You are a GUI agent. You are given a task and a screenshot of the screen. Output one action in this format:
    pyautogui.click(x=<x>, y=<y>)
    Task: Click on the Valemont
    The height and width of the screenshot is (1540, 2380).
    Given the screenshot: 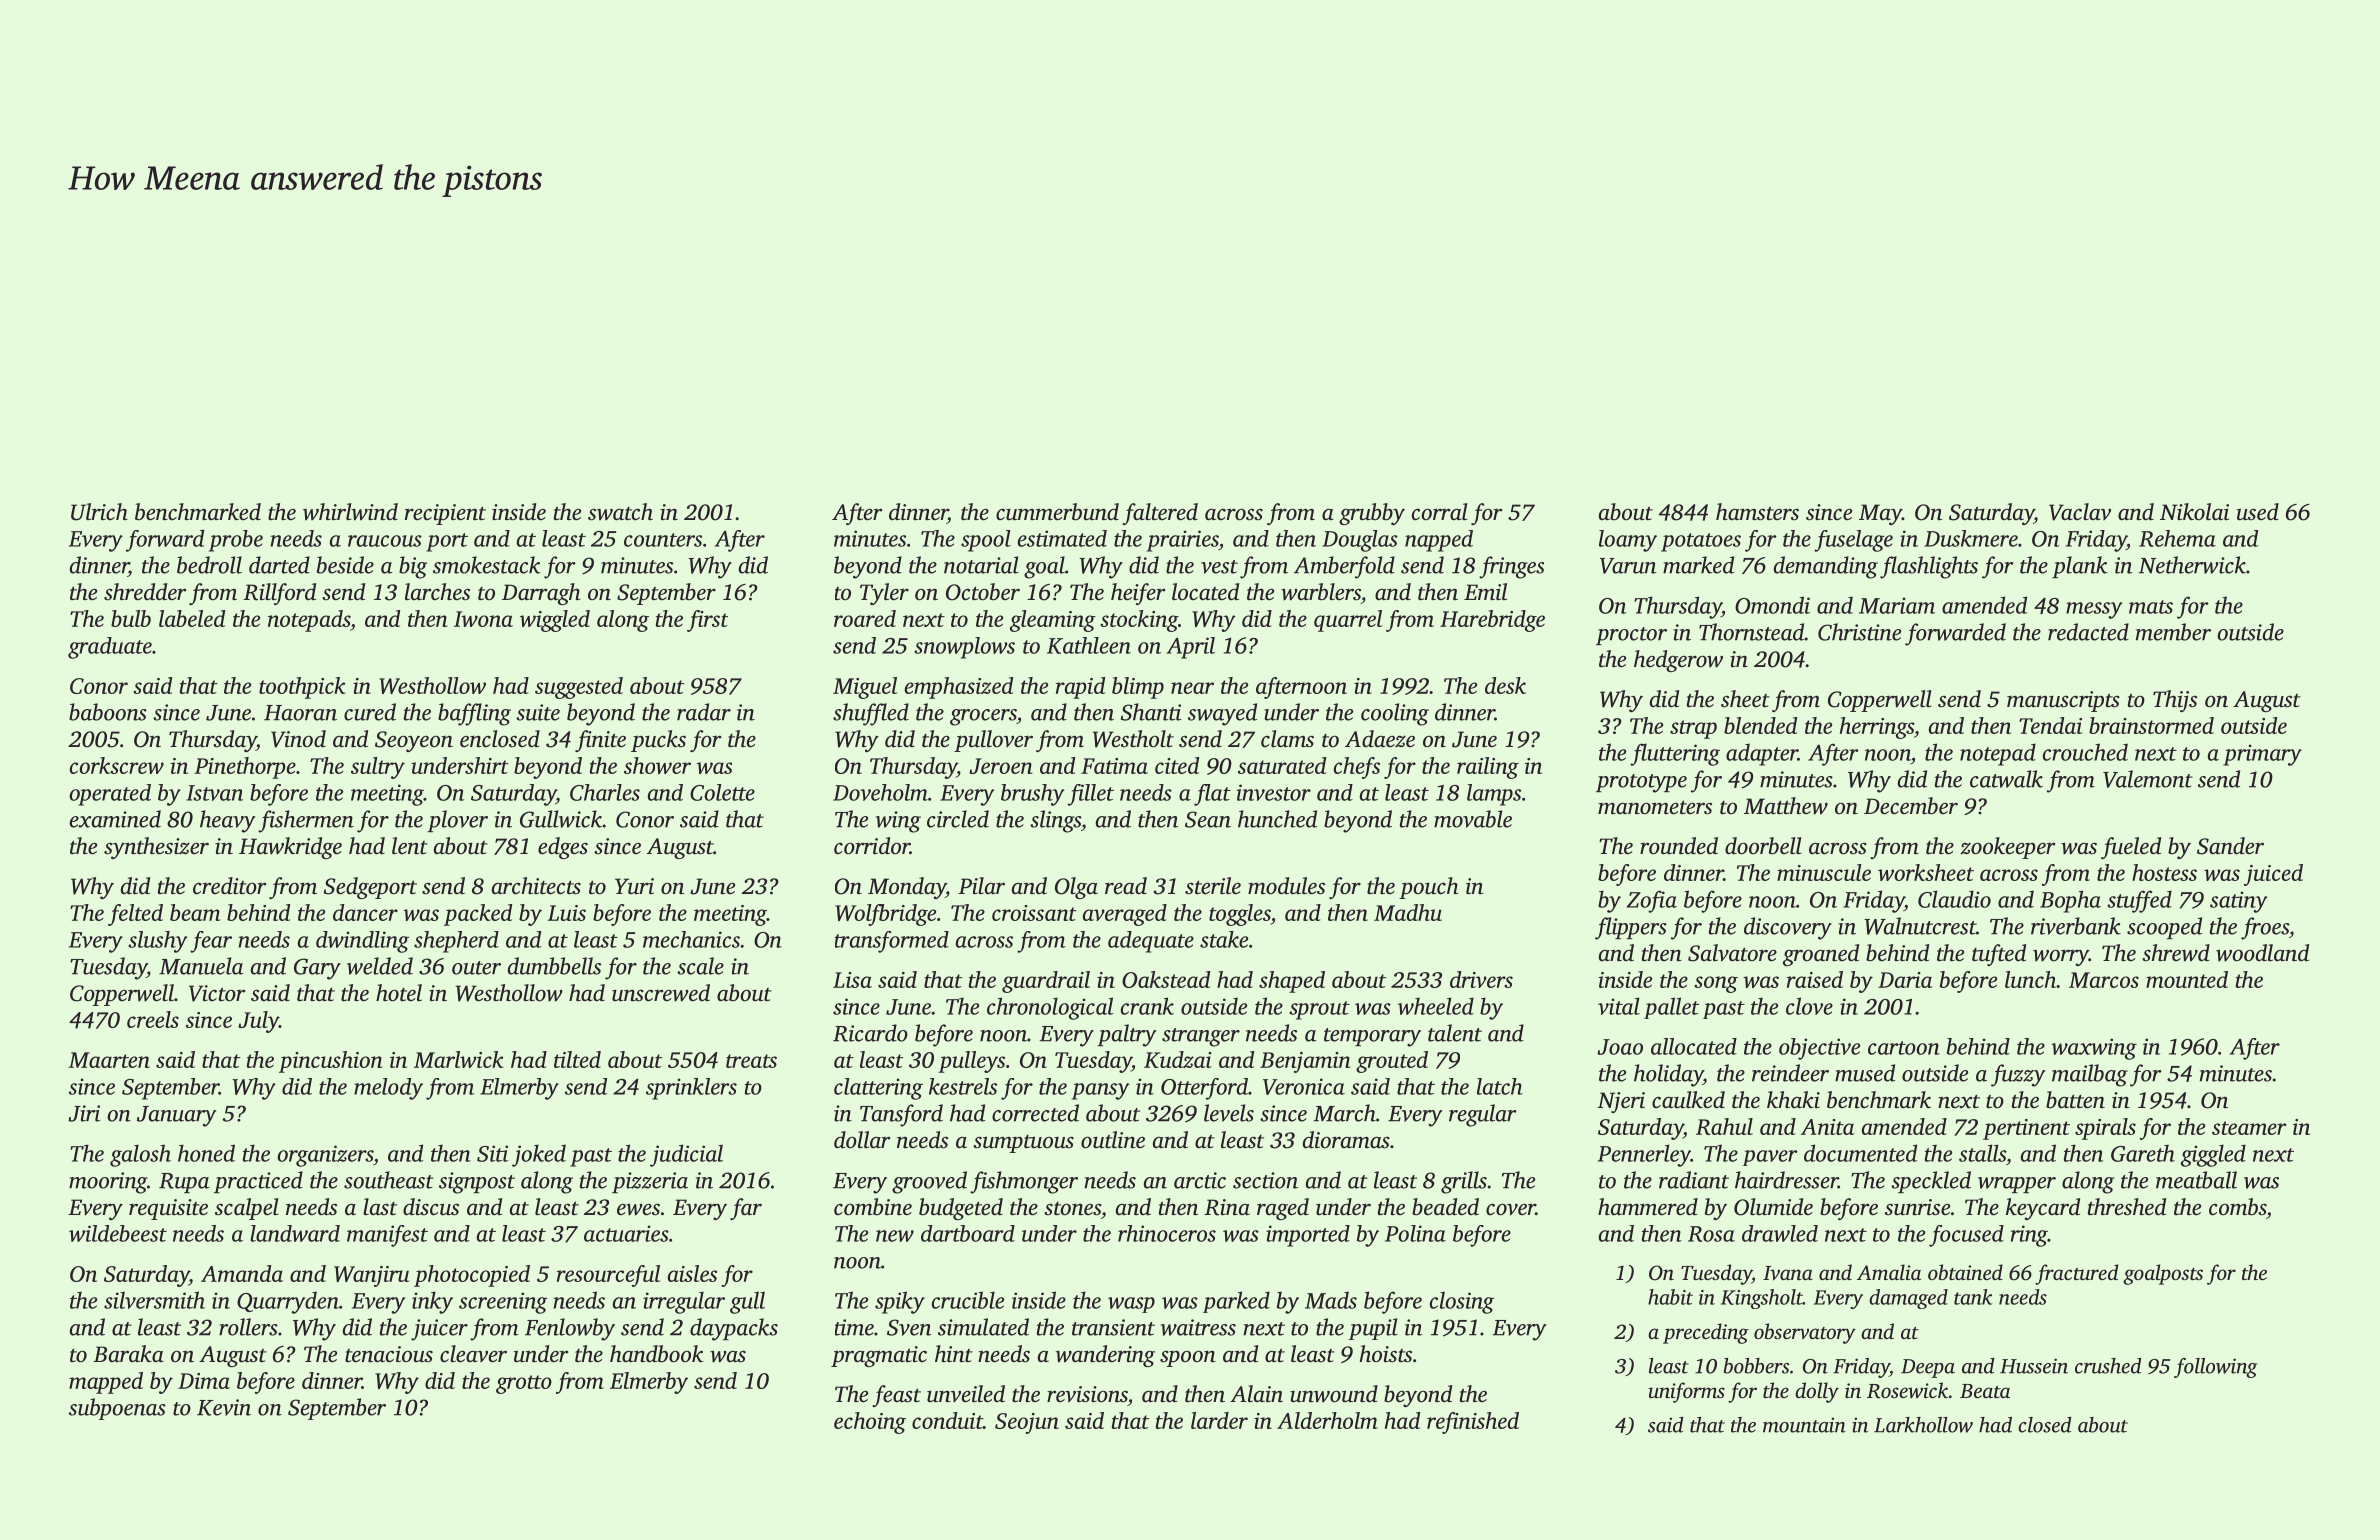 What is the action you would take?
    pyautogui.click(x=2148, y=779)
